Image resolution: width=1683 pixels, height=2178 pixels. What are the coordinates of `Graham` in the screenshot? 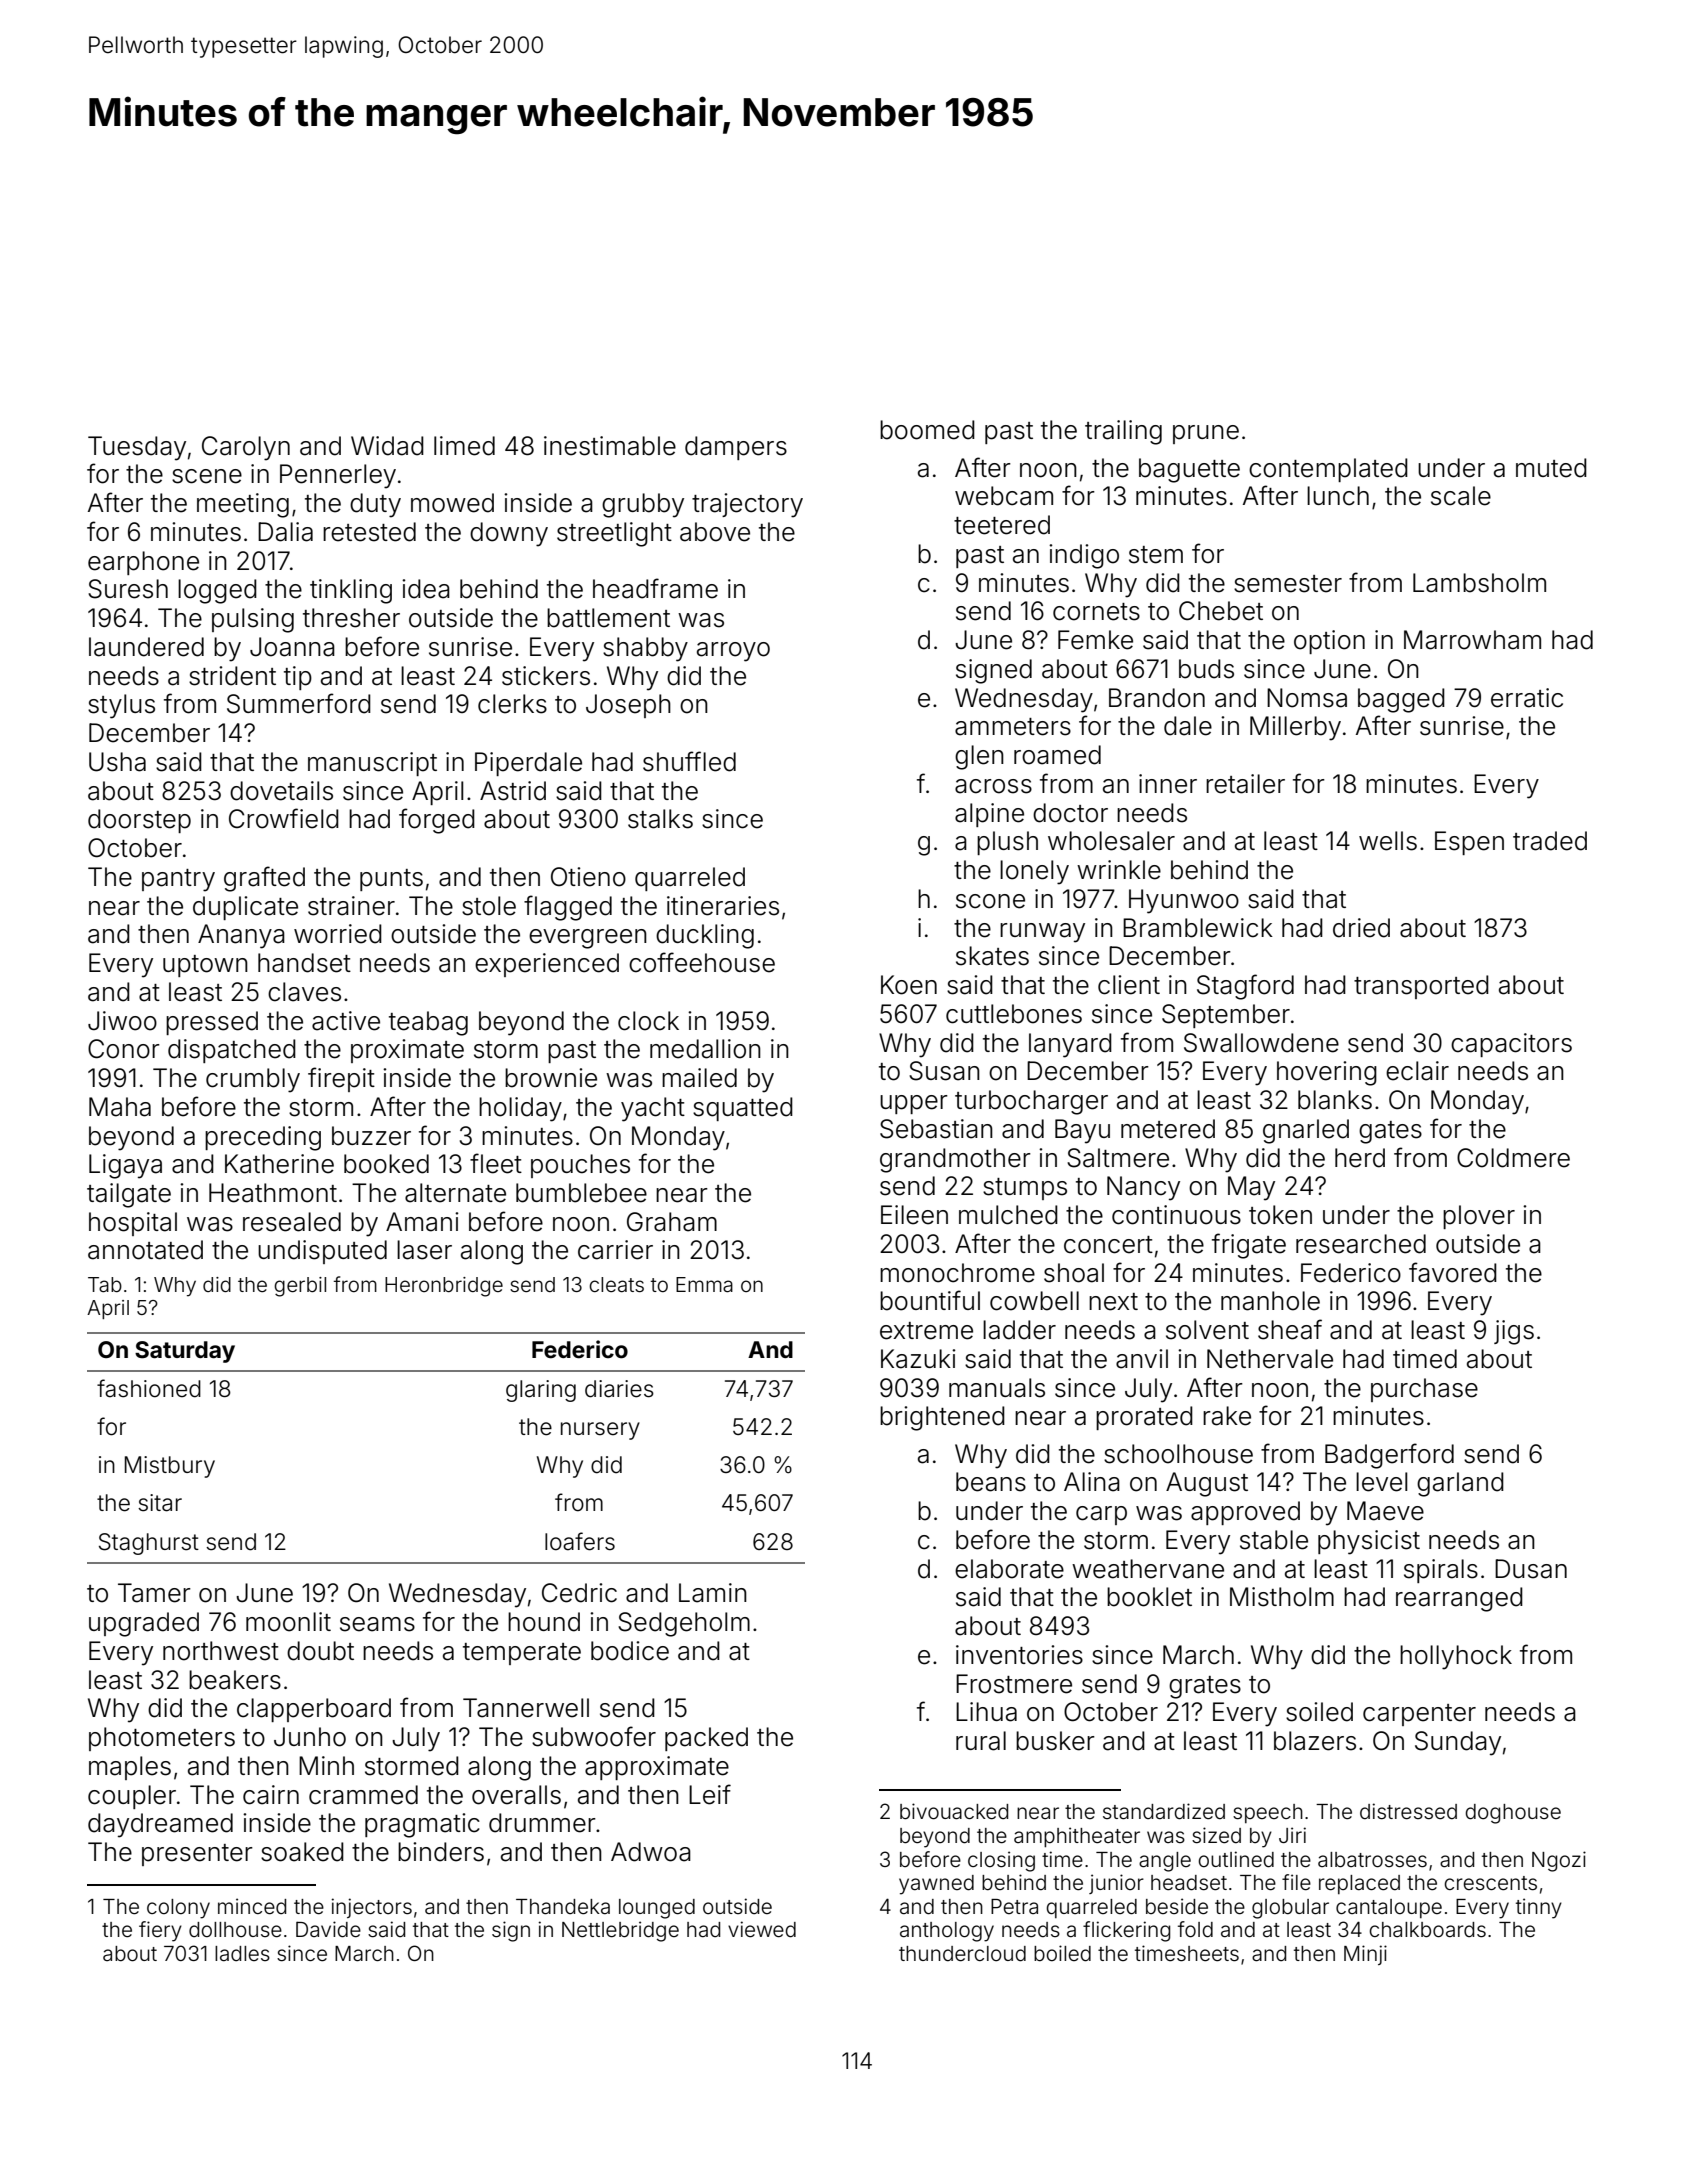 It's located at (672, 1222).
